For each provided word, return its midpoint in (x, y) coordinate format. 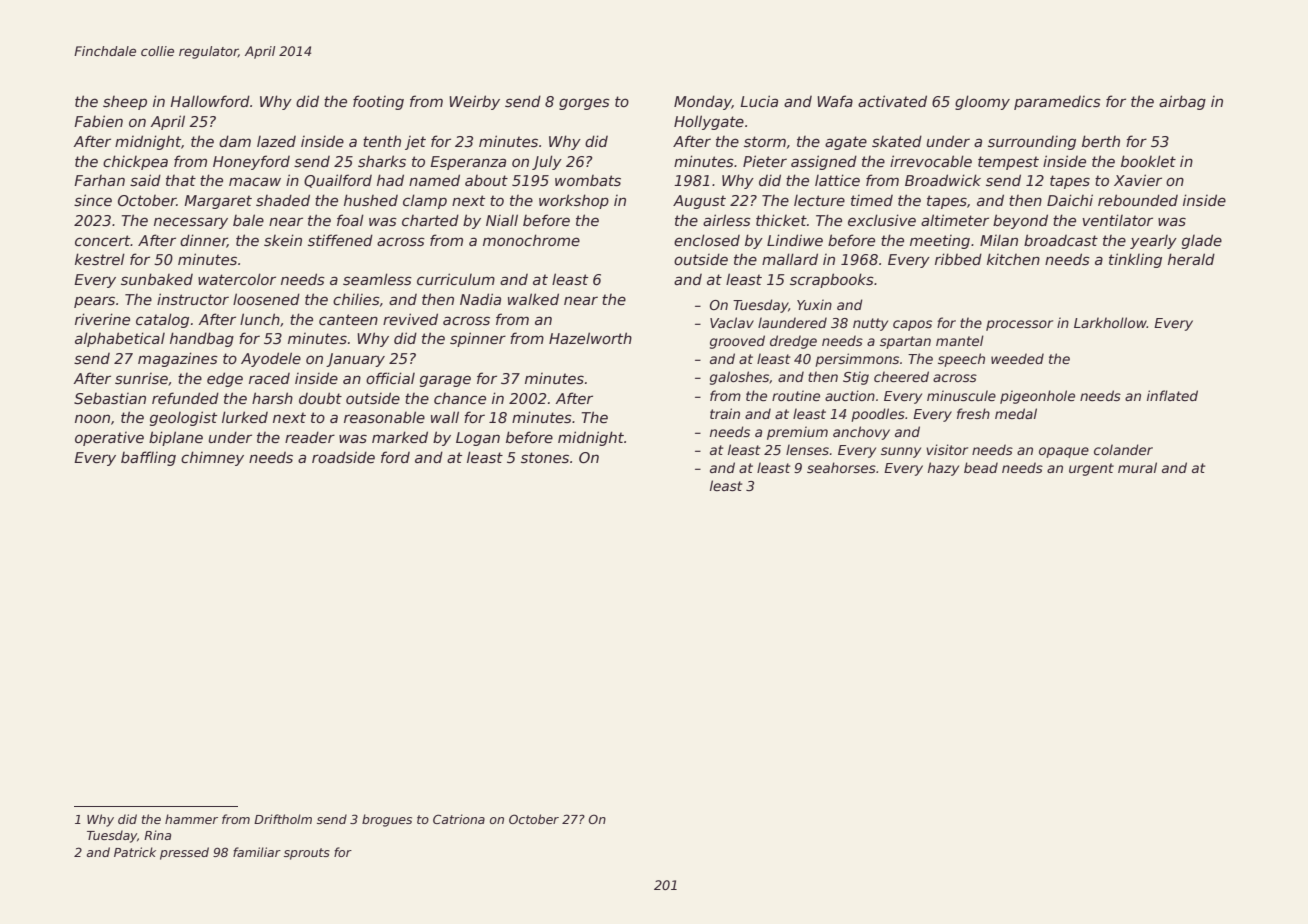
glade (1202, 241)
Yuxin (814, 304)
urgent (1091, 469)
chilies (356, 299)
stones (545, 457)
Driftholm (283, 819)
